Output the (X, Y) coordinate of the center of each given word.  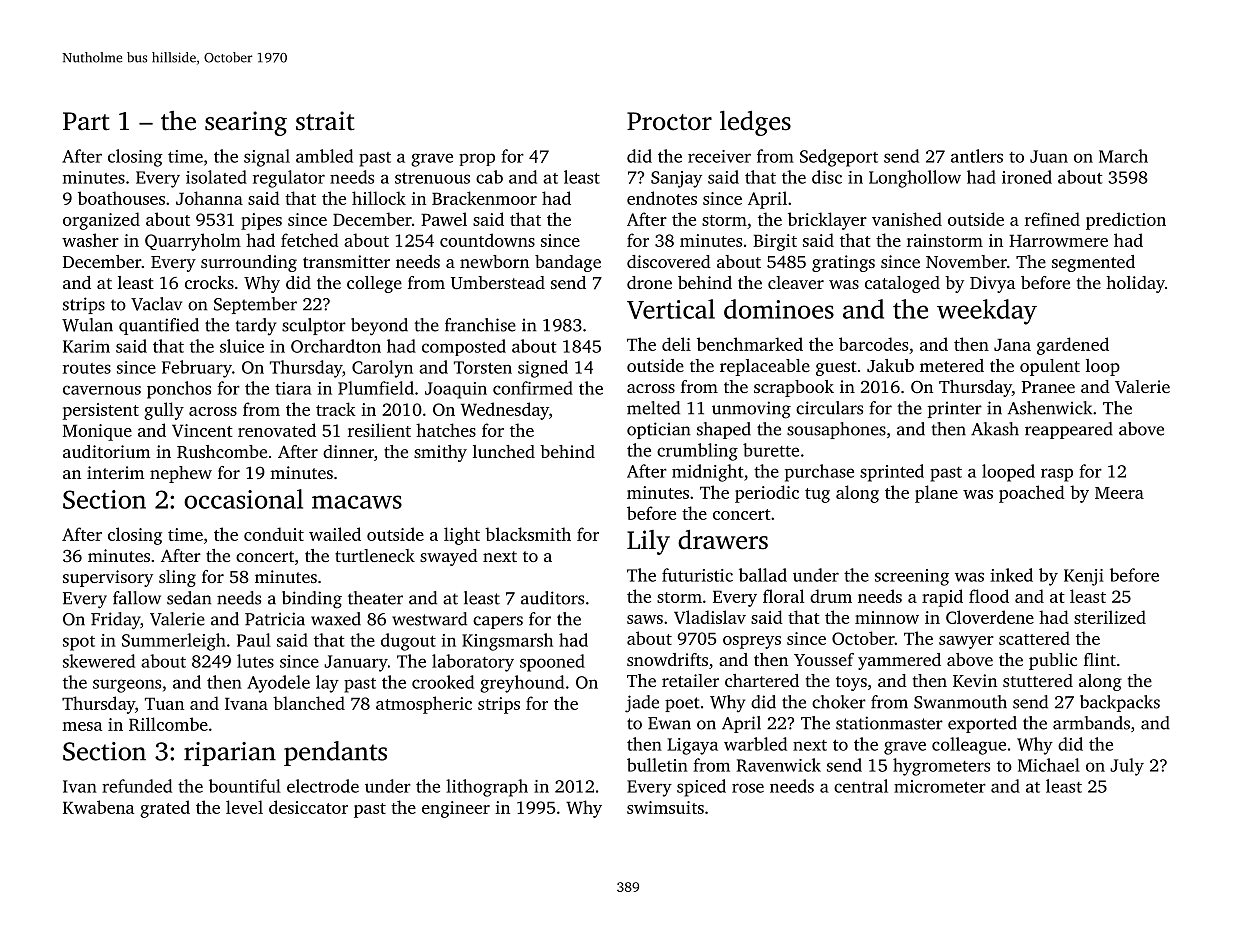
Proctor (669, 121)
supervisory (108, 578)
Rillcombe (168, 724)
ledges (755, 123)
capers (498, 622)
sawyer (966, 642)
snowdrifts (667, 659)
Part (86, 121)
